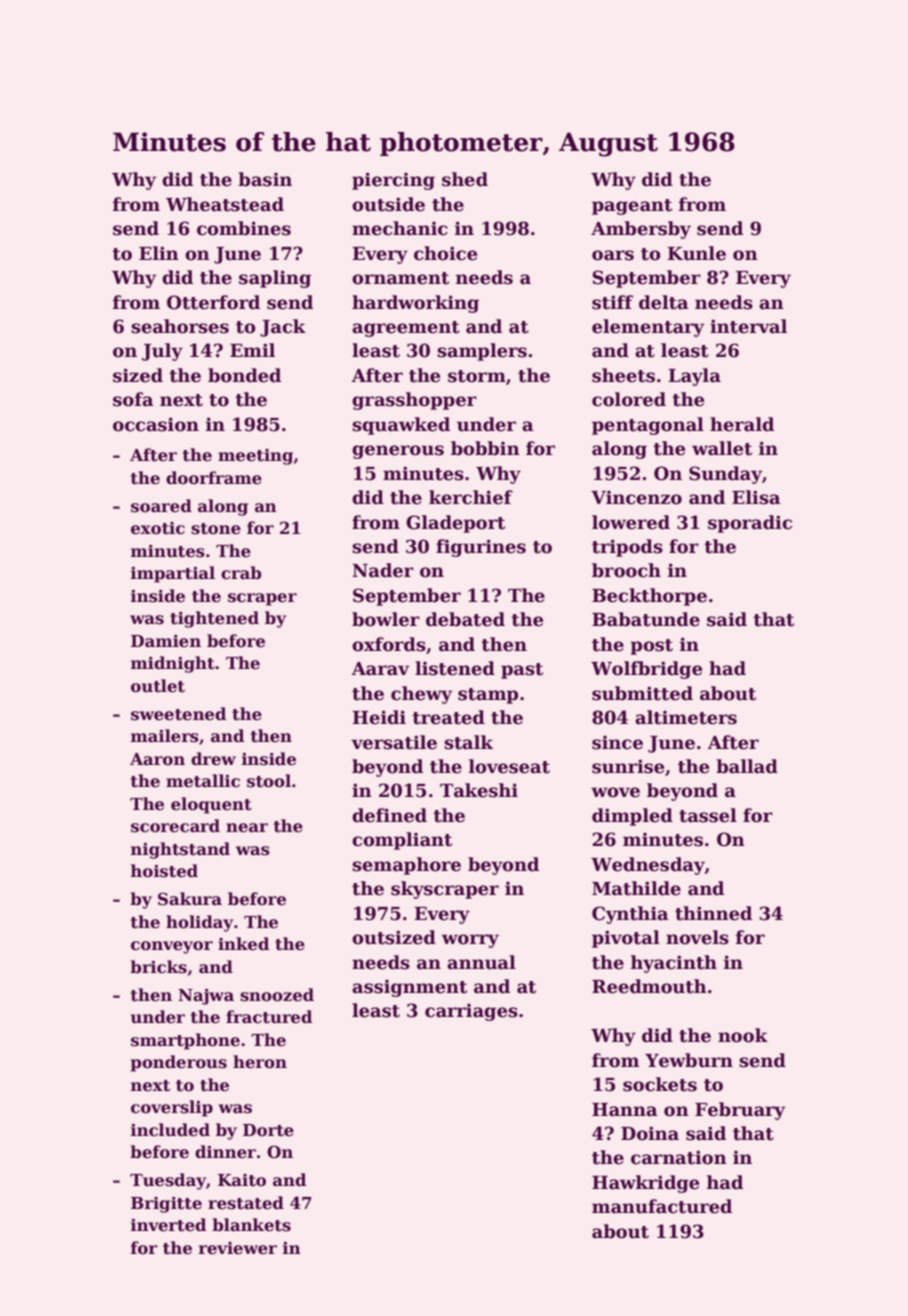  Describe the element at coordinates (465, 179) in the screenshot. I see `shed` at that location.
